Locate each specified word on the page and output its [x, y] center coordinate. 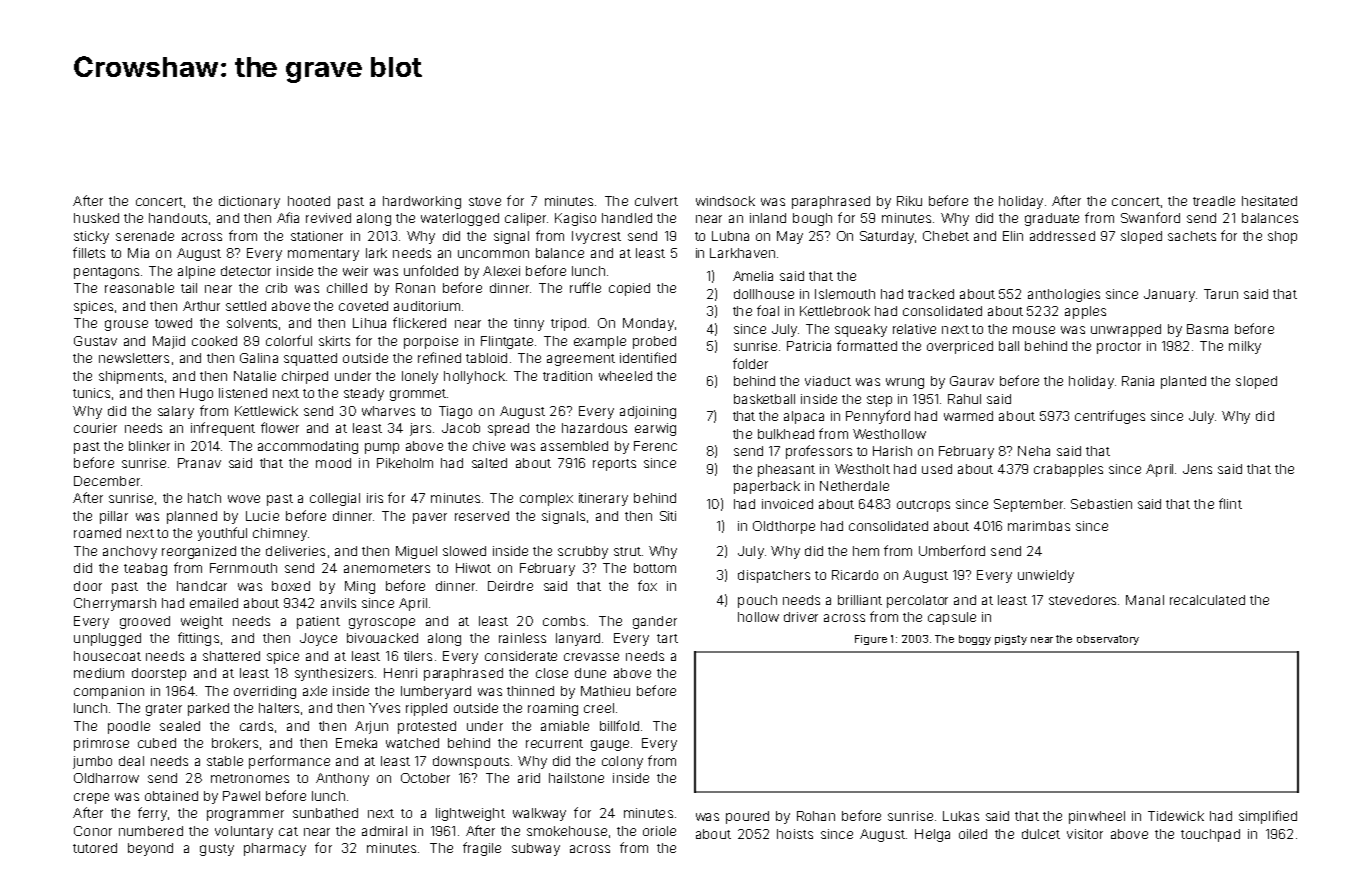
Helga [932, 835]
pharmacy [275, 849]
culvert [656, 201]
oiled [973, 834]
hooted [309, 201]
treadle [1214, 201]
